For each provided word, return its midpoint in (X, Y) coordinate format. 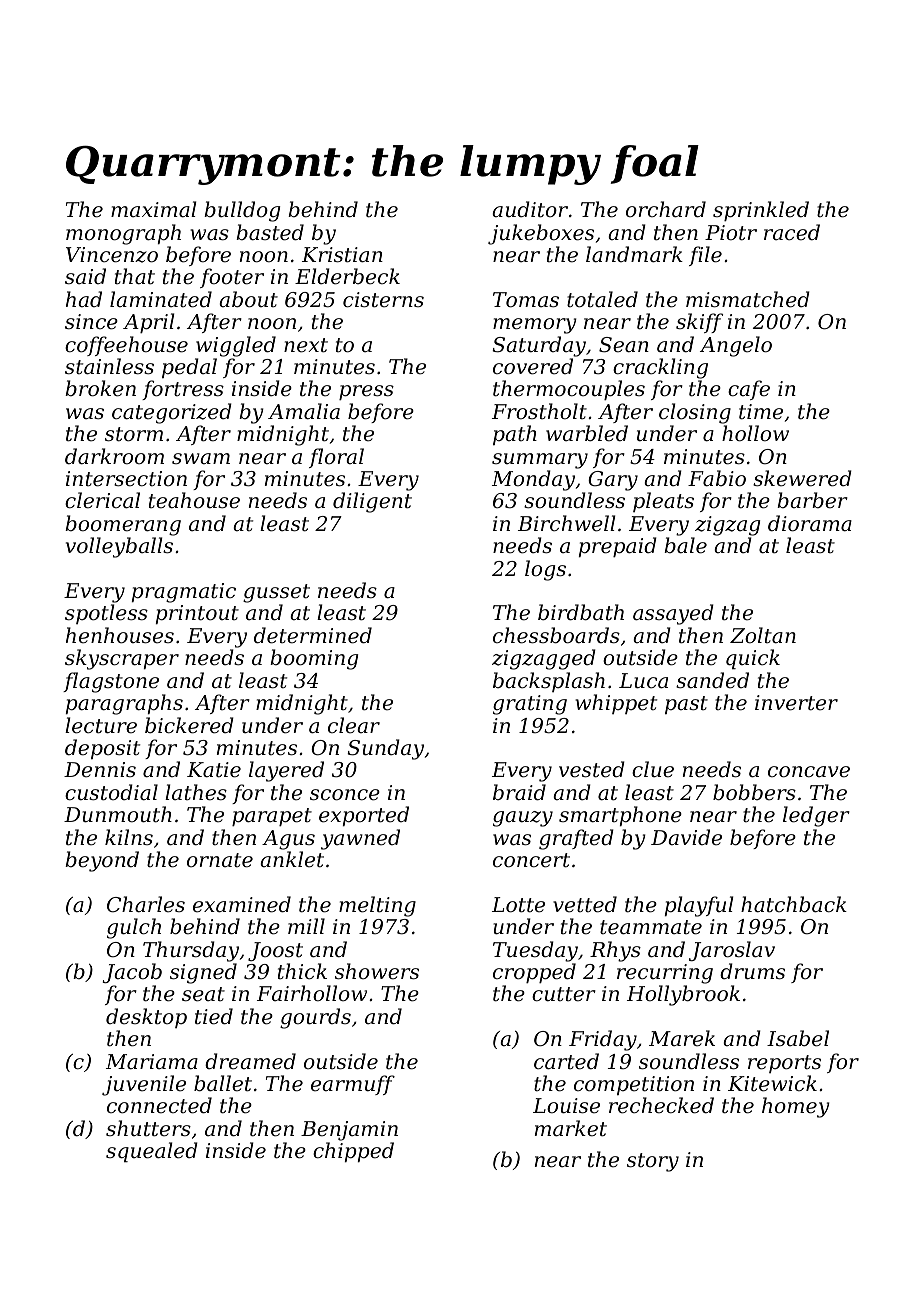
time (761, 412)
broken (100, 388)
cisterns (383, 300)
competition (634, 1085)
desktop (146, 1018)
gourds (315, 1018)
